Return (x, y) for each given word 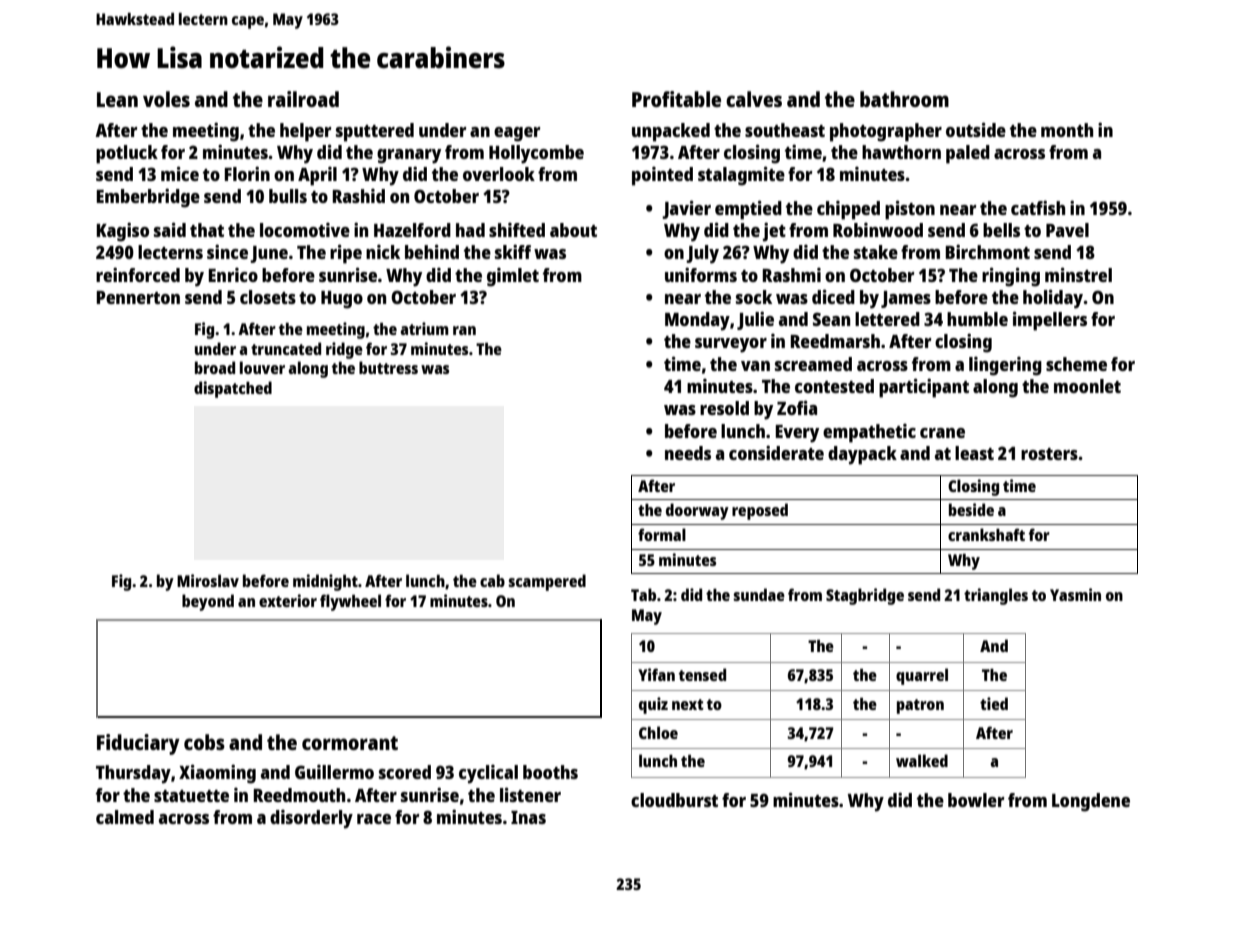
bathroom (904, 99)
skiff (513, 251)
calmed (125, 817)
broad (215, 367)
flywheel (350, 602)
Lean (117, 99)
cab (492, 580)
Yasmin (1075, 594)
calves (754, 99)
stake (876, 252)
